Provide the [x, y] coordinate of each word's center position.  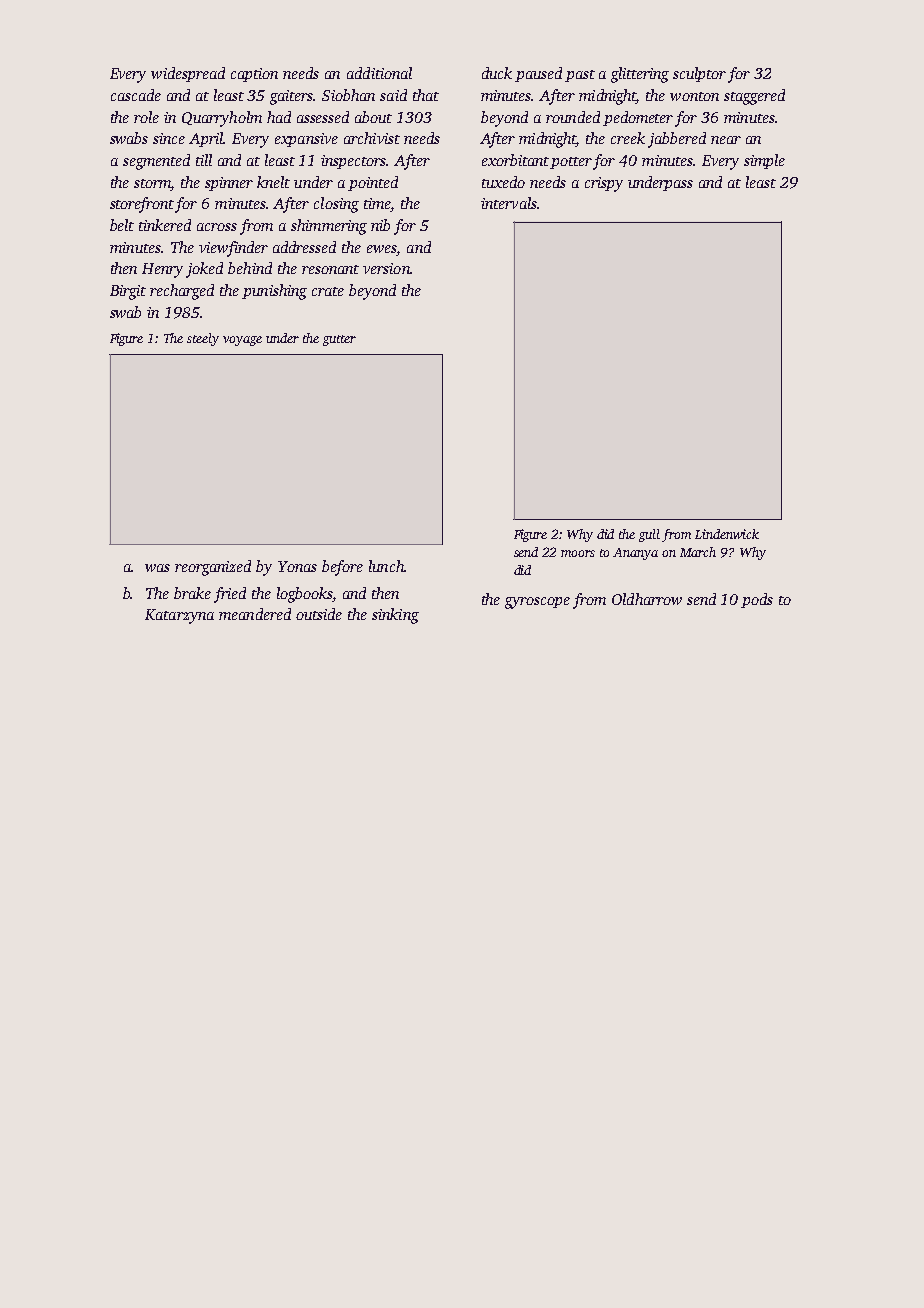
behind [250, 268]
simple [764, 161]
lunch [386, 566]
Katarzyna [179, 616]
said [393, 95]
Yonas [297, 566]
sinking [395, 616]
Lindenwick [727, 534]
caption [254, 75]
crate [328, 291]
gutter [339, 340]
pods [757, 600]
